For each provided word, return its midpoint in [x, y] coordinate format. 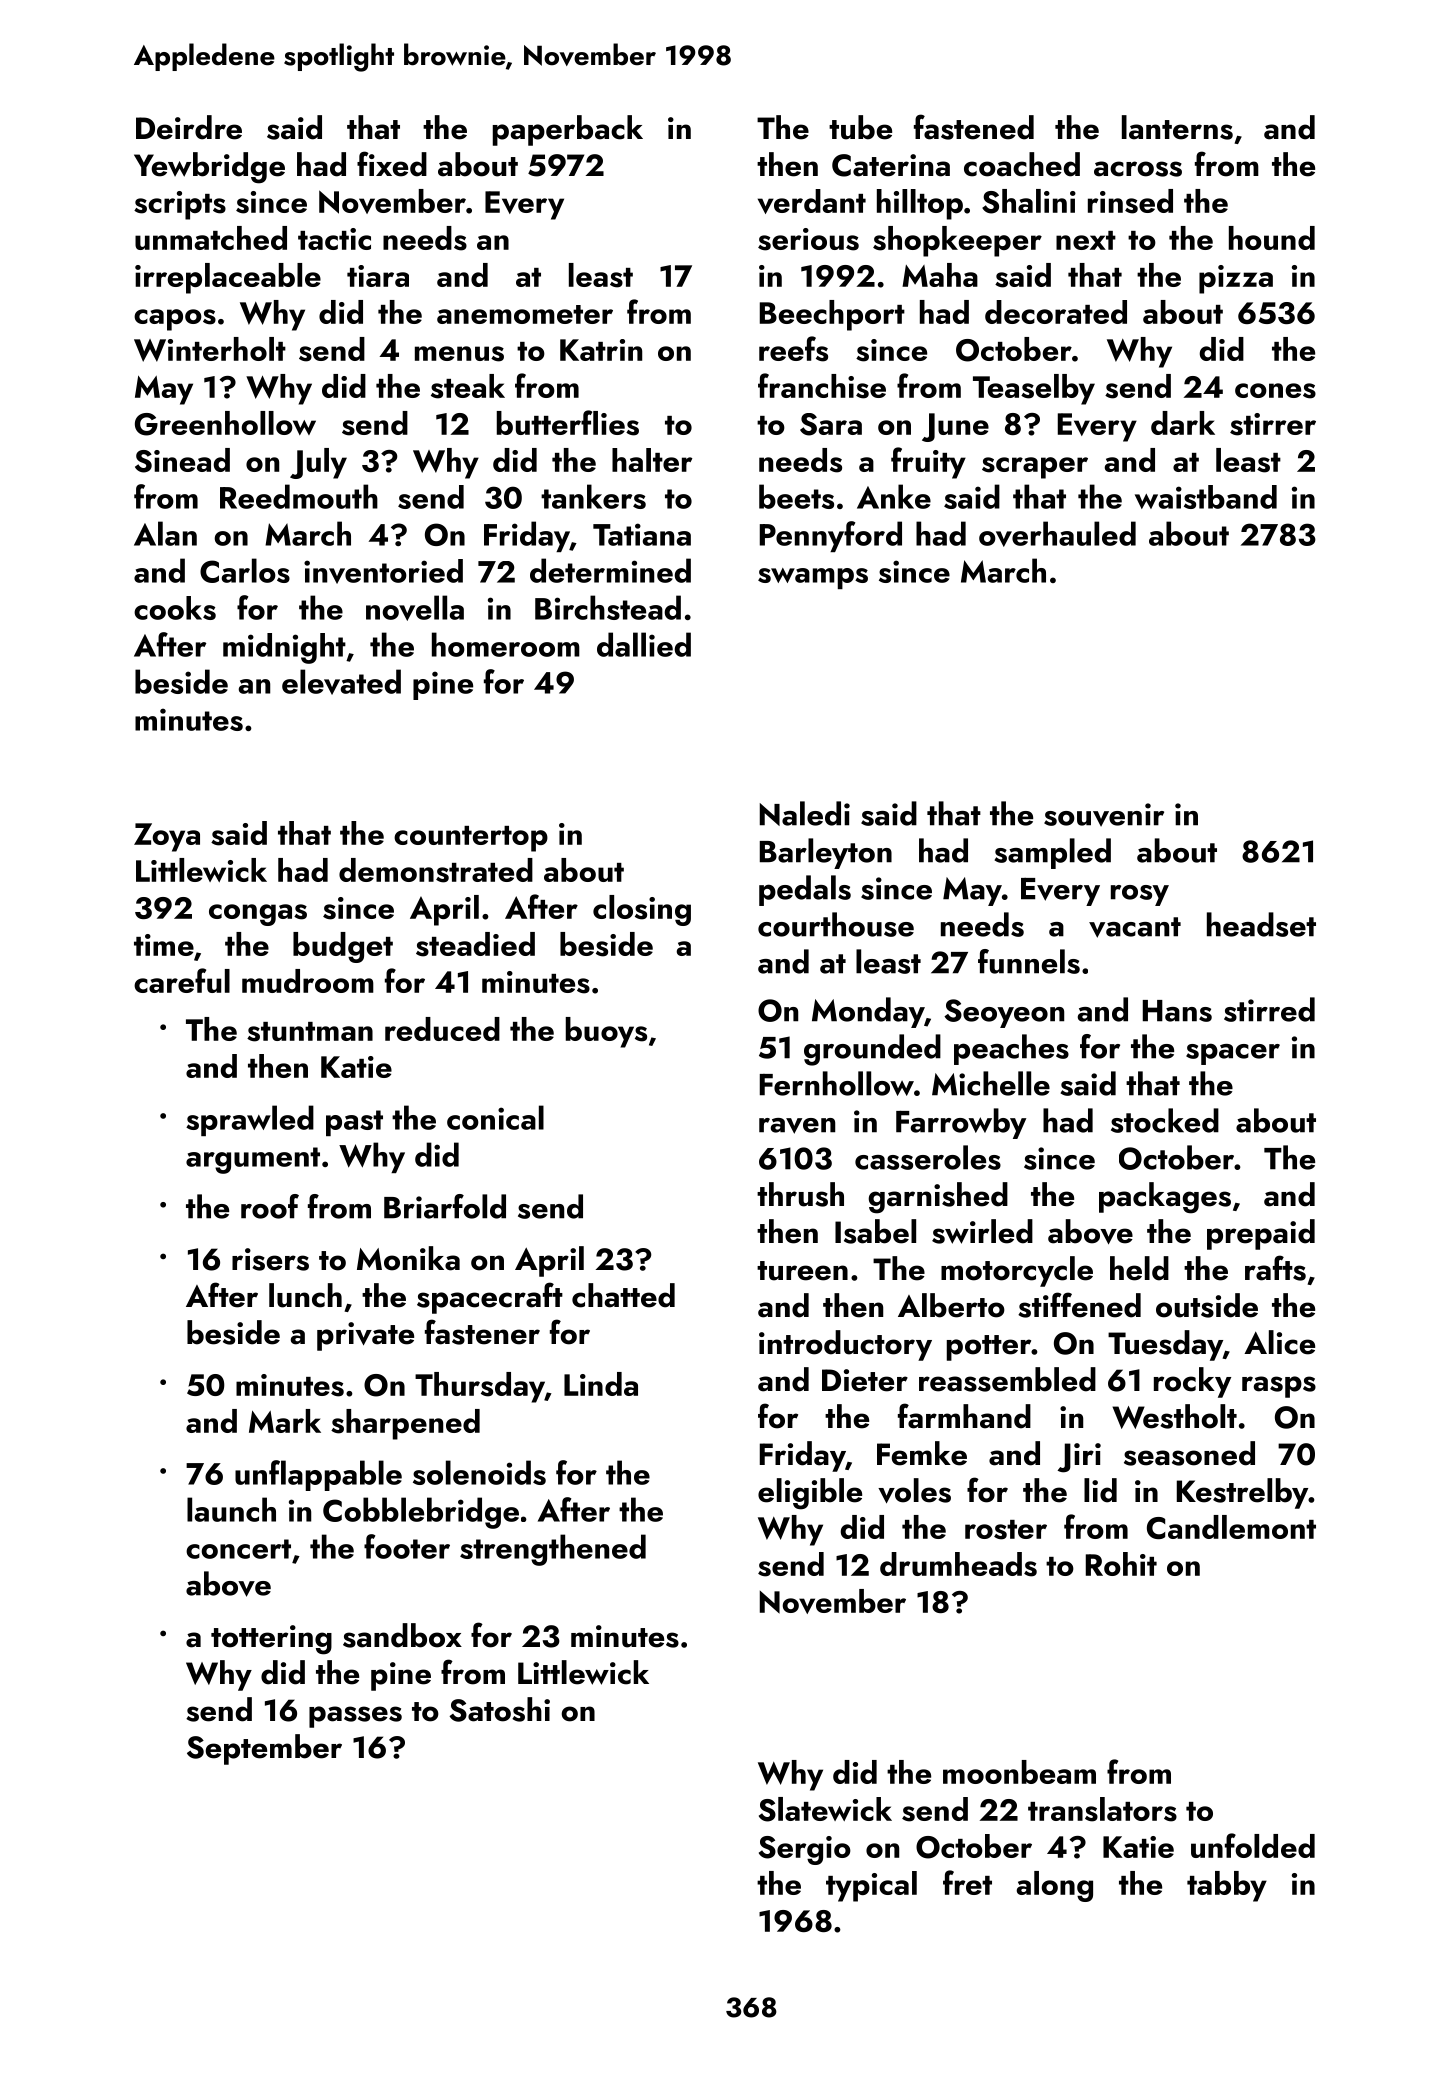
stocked [1165, 1120]
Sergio [805, 1850]
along [1054, 1886]
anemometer [525, 314]
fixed [392, 164]
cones [1275, 391]
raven [797, 1126]
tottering [271, 1640]
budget [343, 947]
